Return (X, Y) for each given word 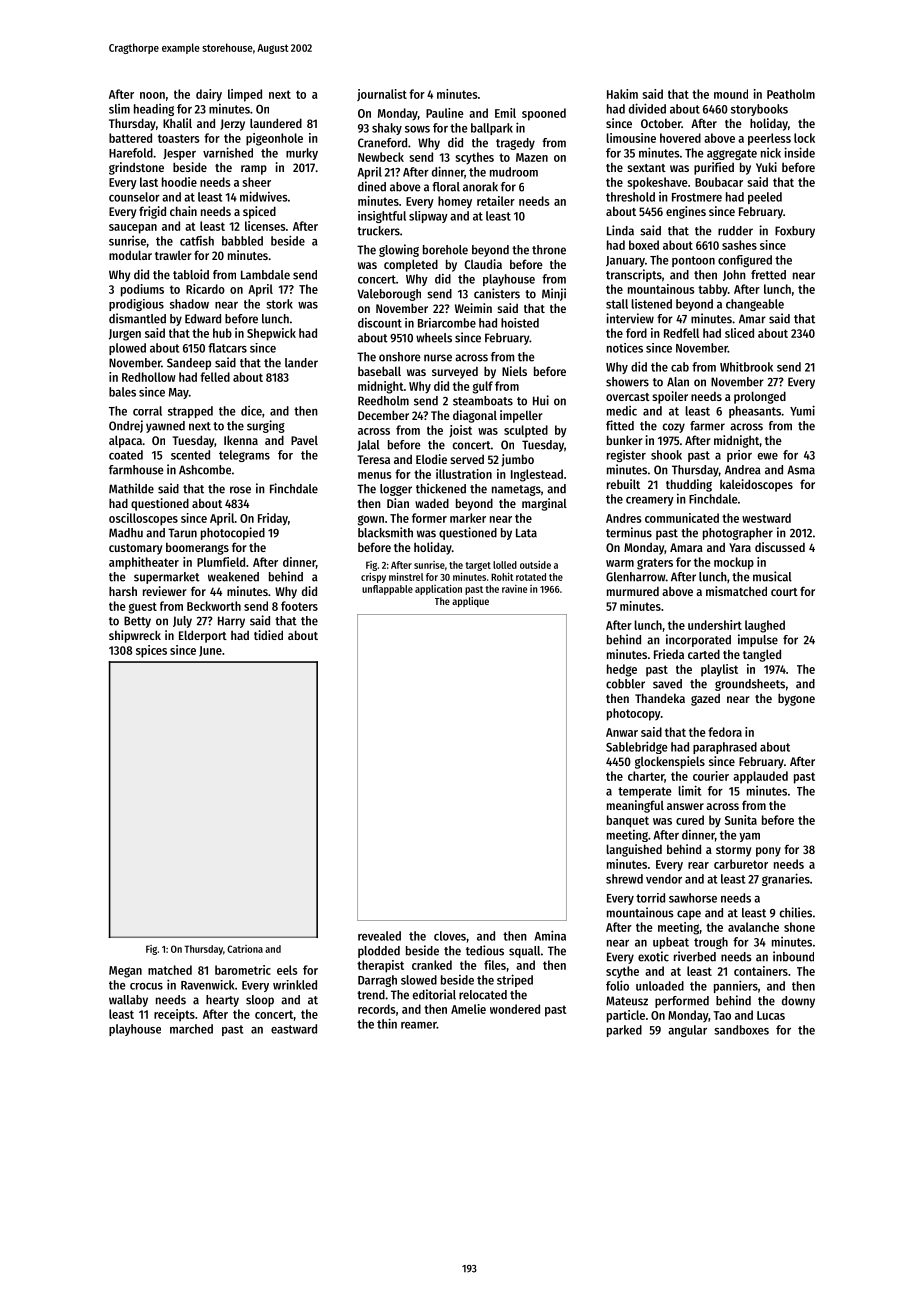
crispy (373, 578)
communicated (682, 518)
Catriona (245, 949)
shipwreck (135, 636)
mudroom (514, 172)
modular (130, 255)
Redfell (681, 333)
